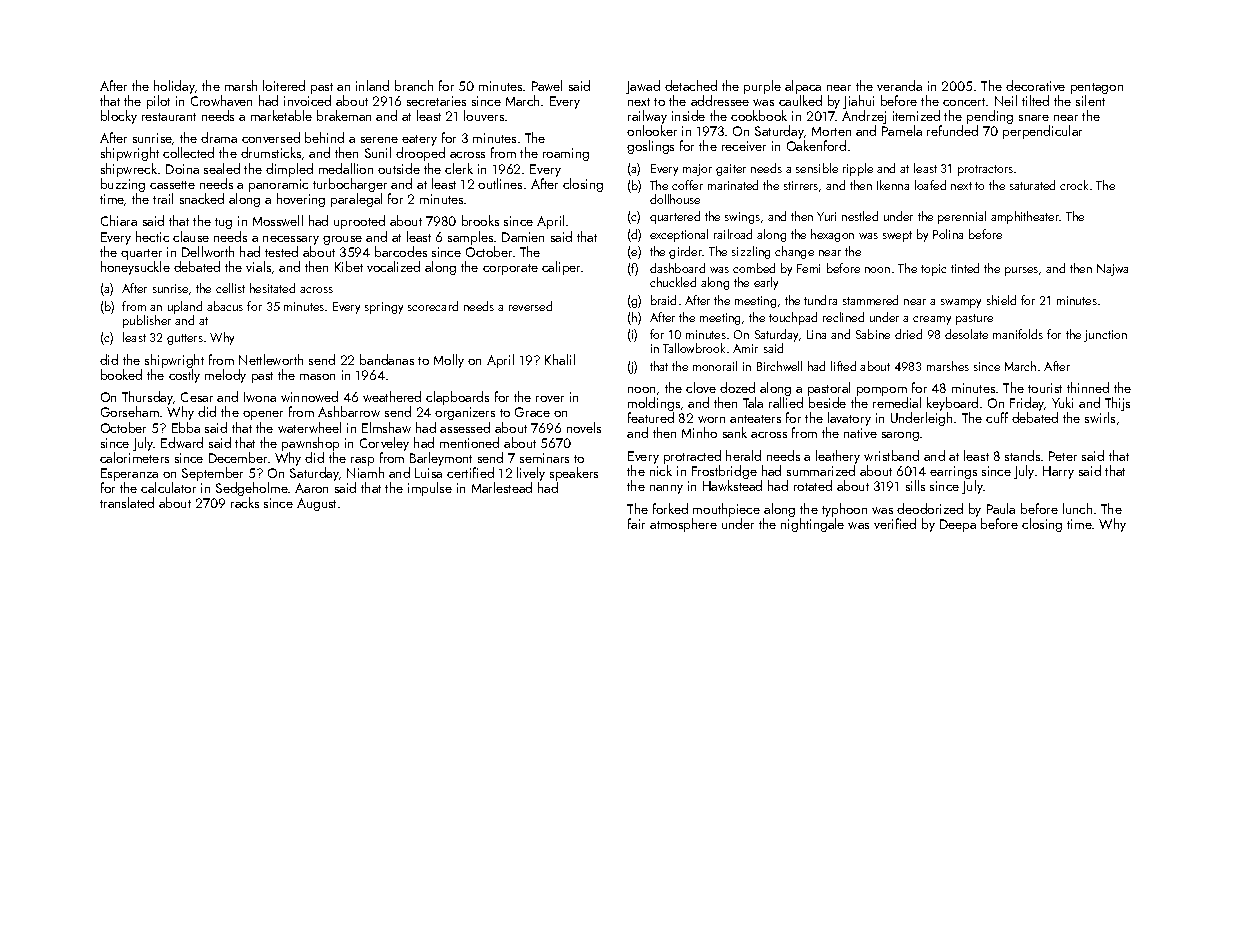 The height and width of the document is (952, 1233). I want to click on inside, so click(688, 115).
